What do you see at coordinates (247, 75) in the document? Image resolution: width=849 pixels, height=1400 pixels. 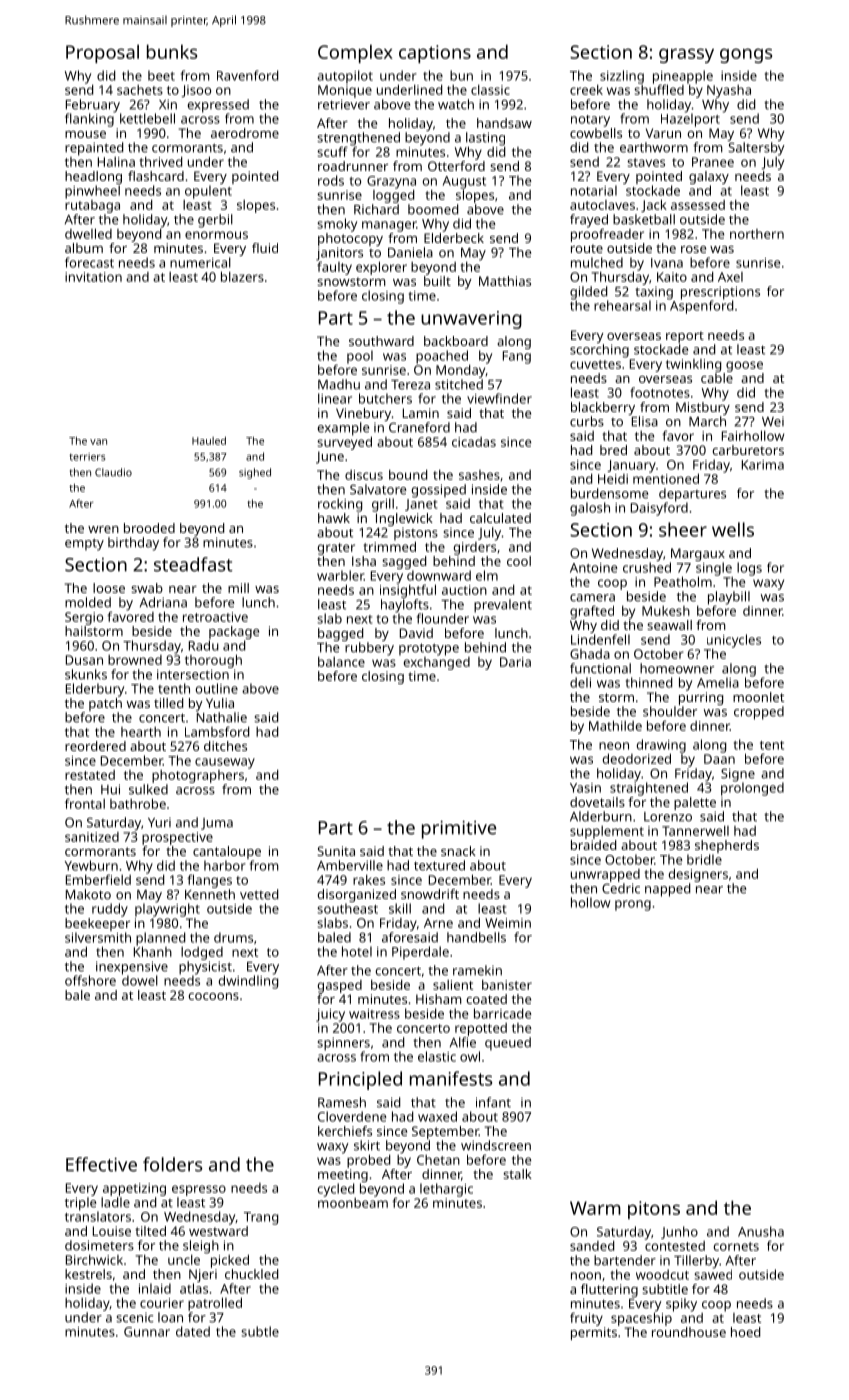 I see `Ravenford` at bounding box center [247, 75].
